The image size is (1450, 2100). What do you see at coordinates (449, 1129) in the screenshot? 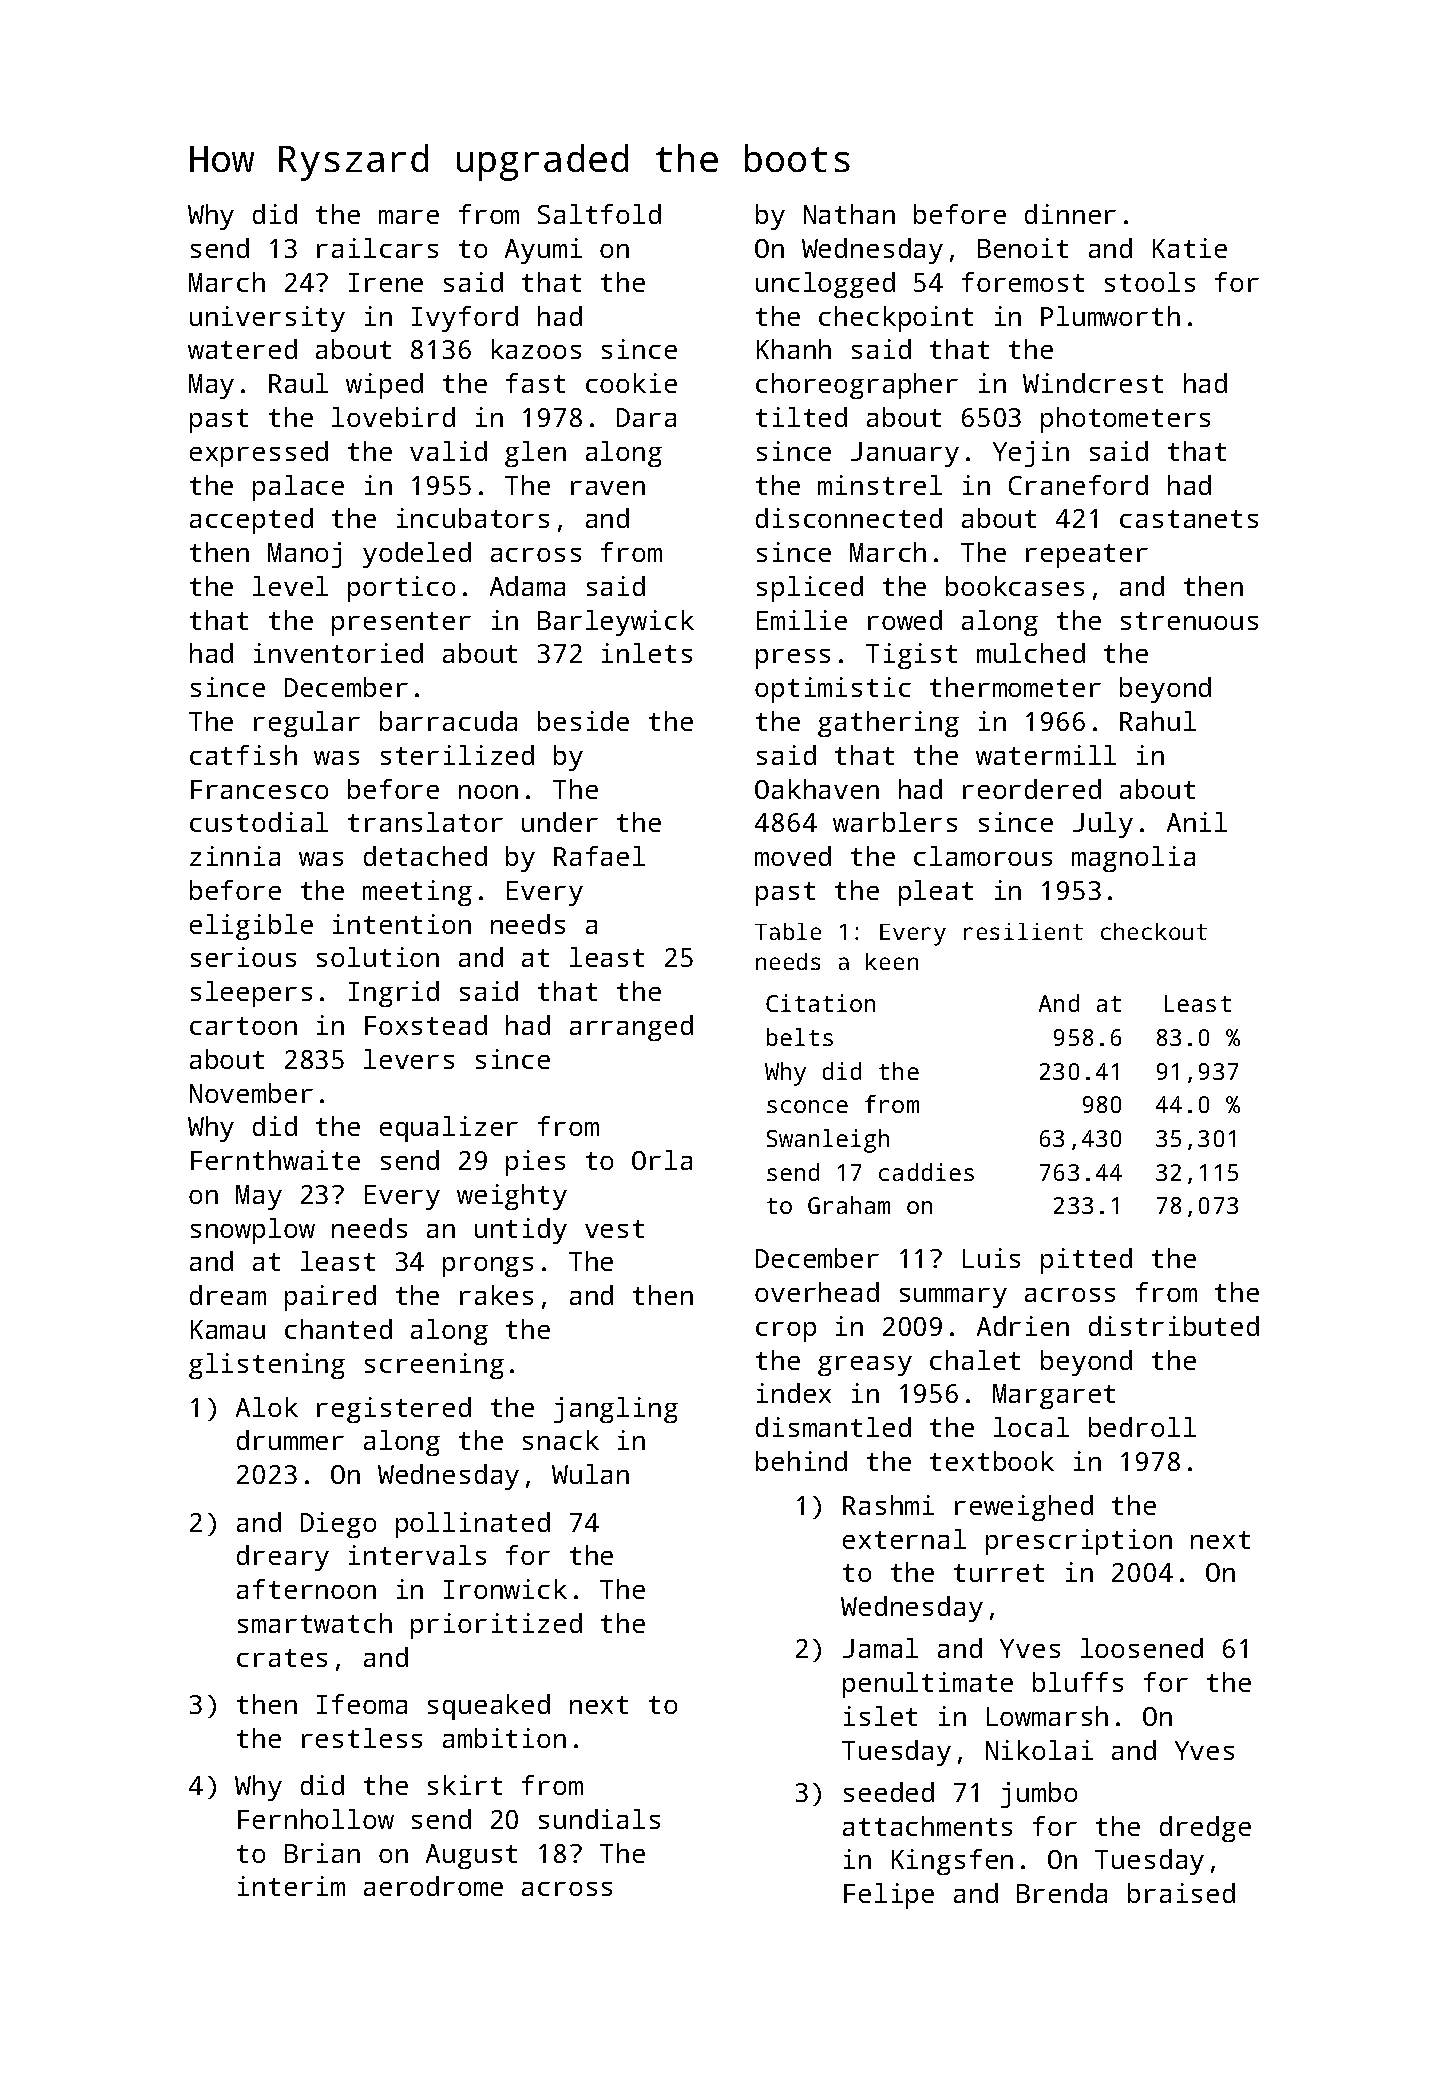
I see `equalizer` at bounding box center [449, 1129].
